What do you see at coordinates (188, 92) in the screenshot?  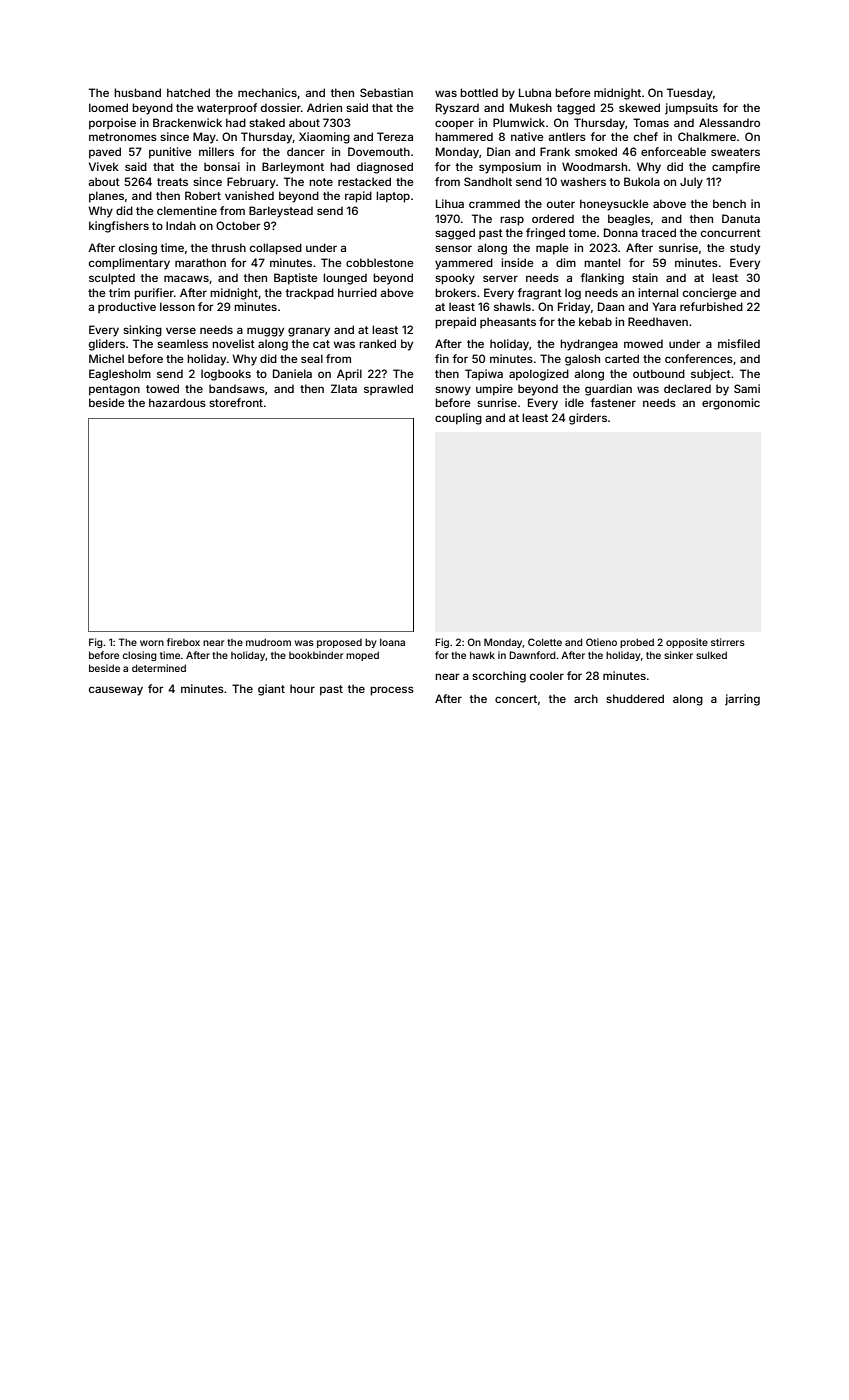 I see `hatched` at bounding box center [188, 92].
